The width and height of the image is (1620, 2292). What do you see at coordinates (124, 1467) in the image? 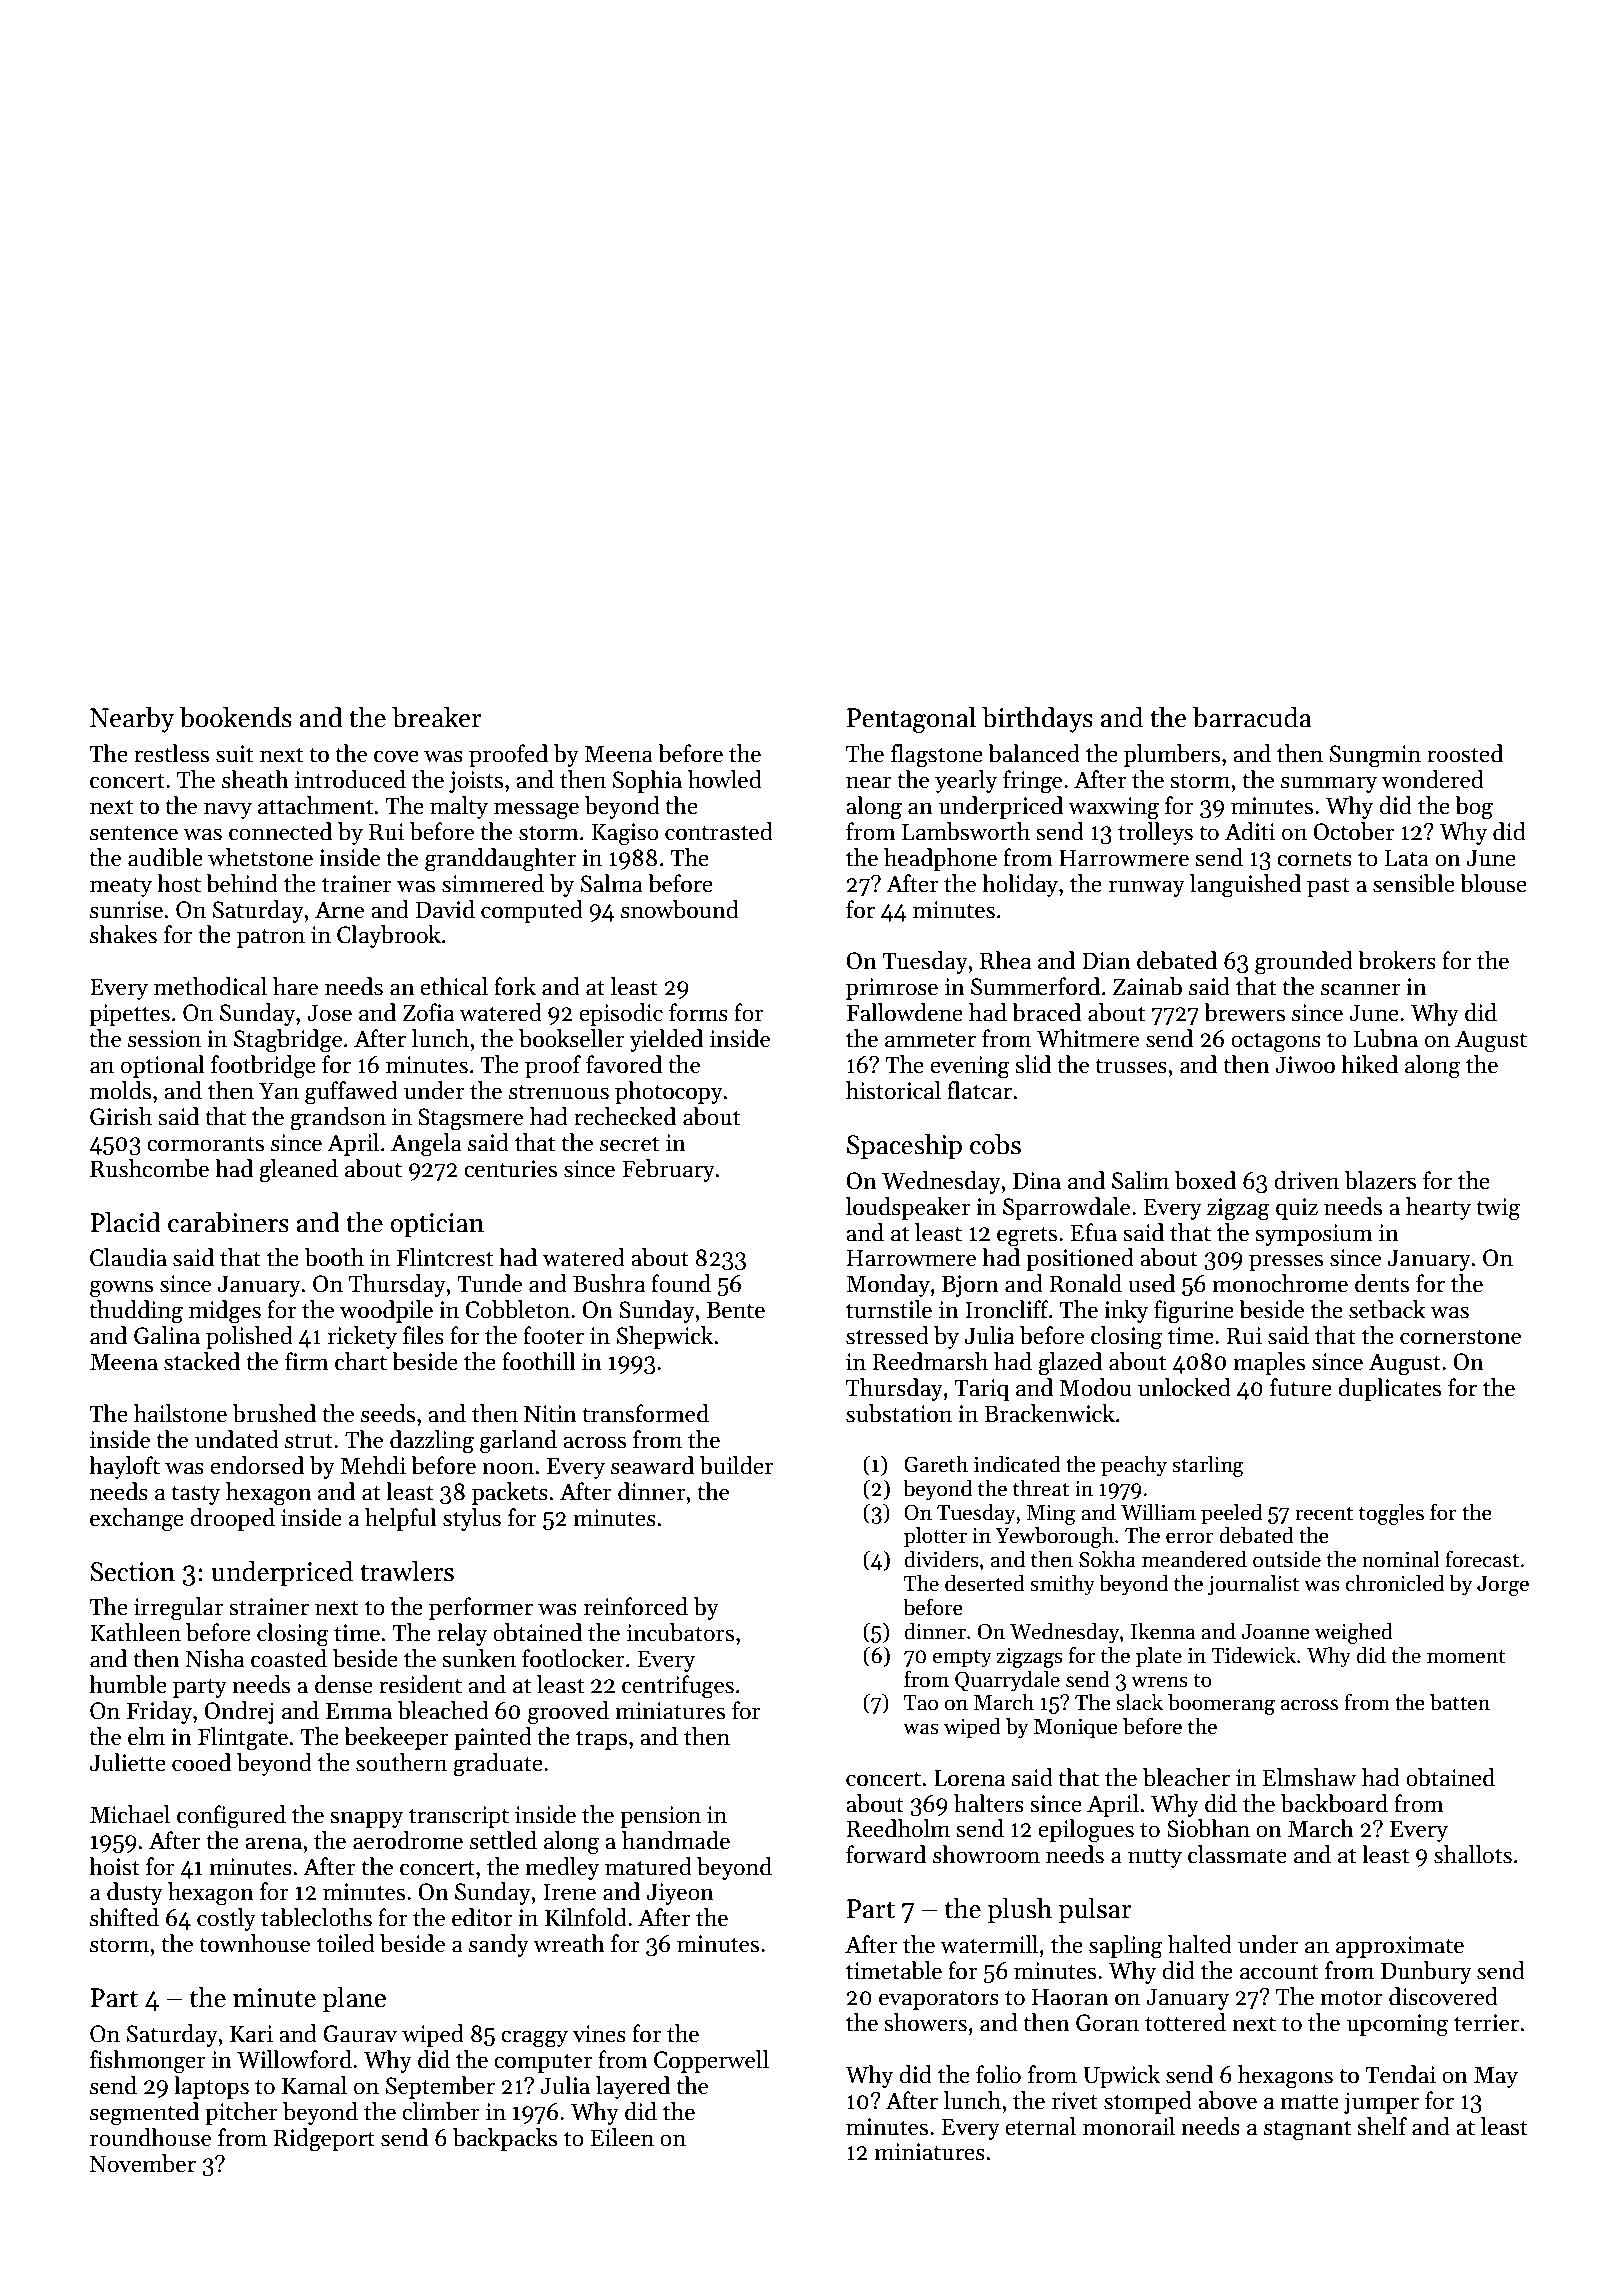
I see `hayloft` at bounding box center [124, 1467].
